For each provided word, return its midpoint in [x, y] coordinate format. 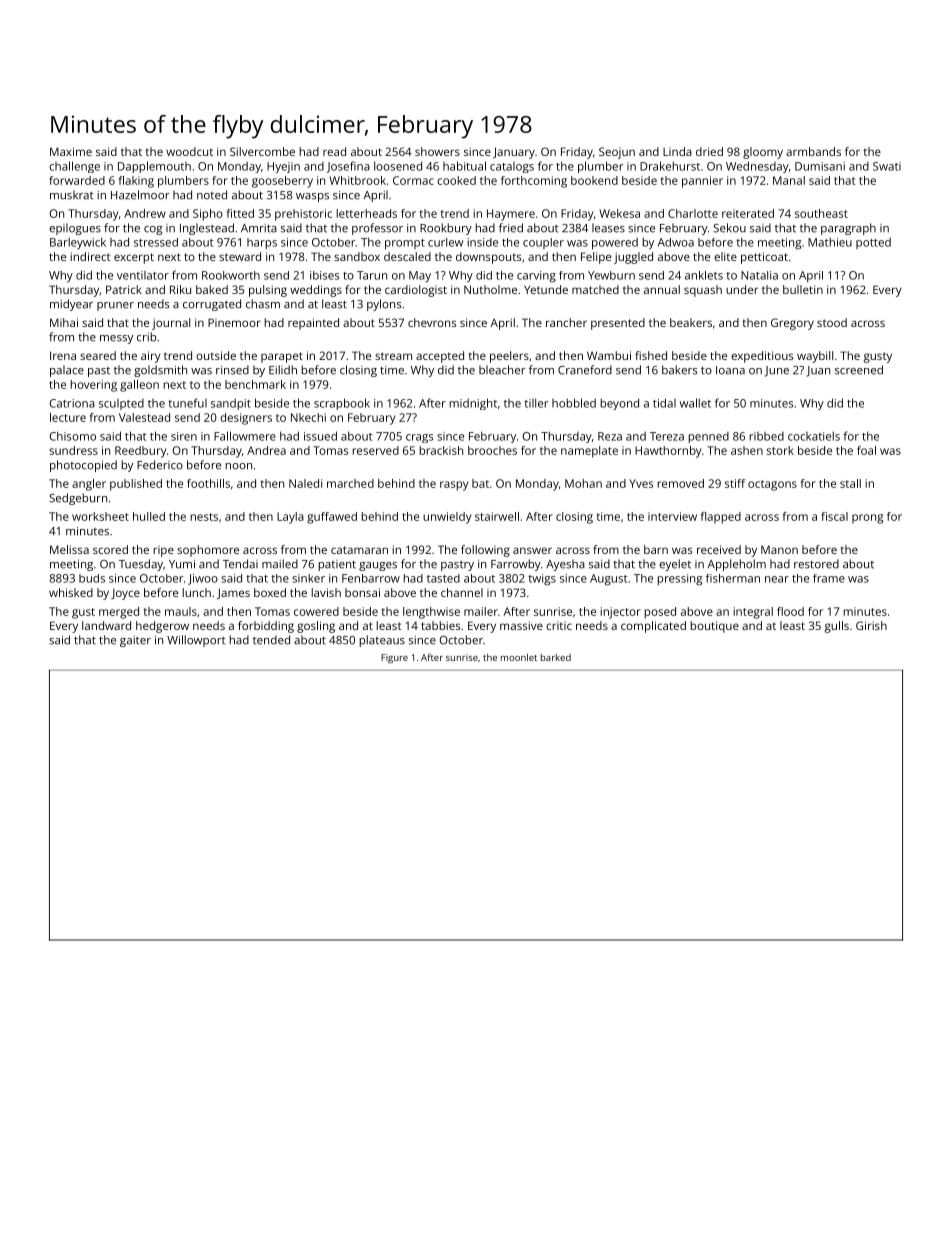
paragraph [848, 229]
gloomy [763, 153]
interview [672, 516]
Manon [779, 549]
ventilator [143, 275]
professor [377, 229]
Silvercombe [262, 151]
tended [271, 640]
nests [204, 517]
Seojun [617, 153]
